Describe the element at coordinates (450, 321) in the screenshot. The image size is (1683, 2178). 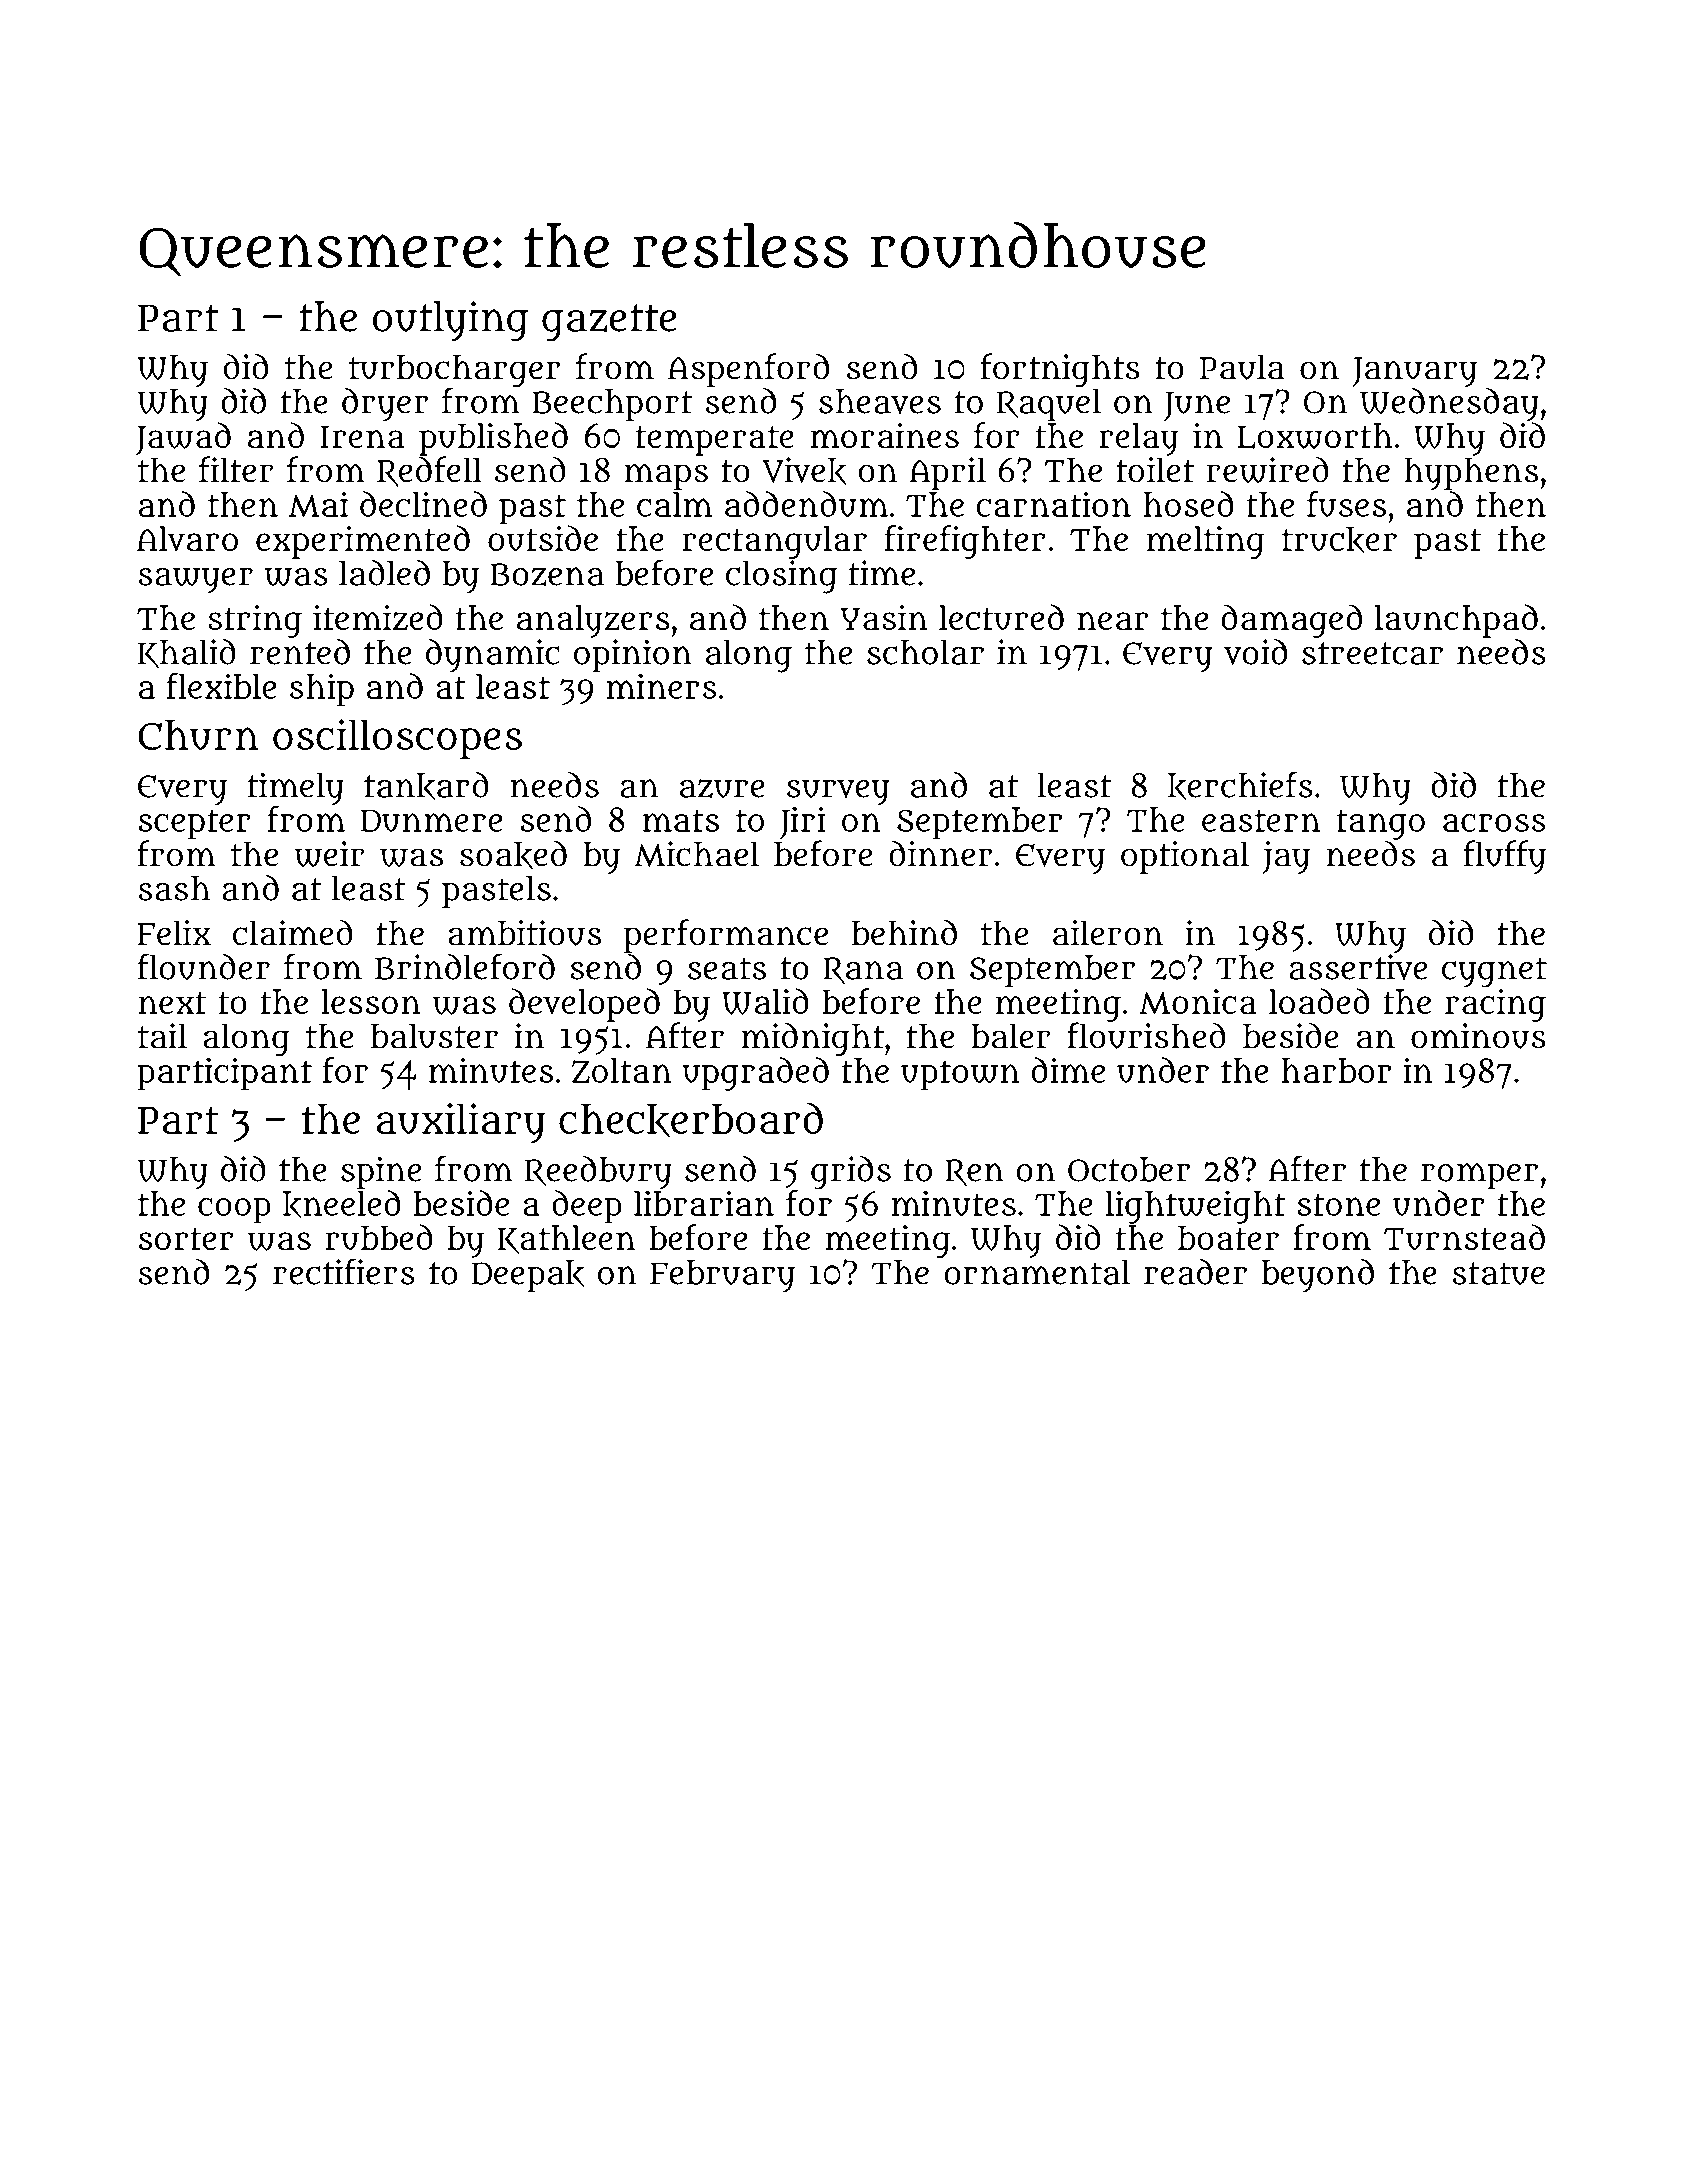
I see `outlying` at that location.
